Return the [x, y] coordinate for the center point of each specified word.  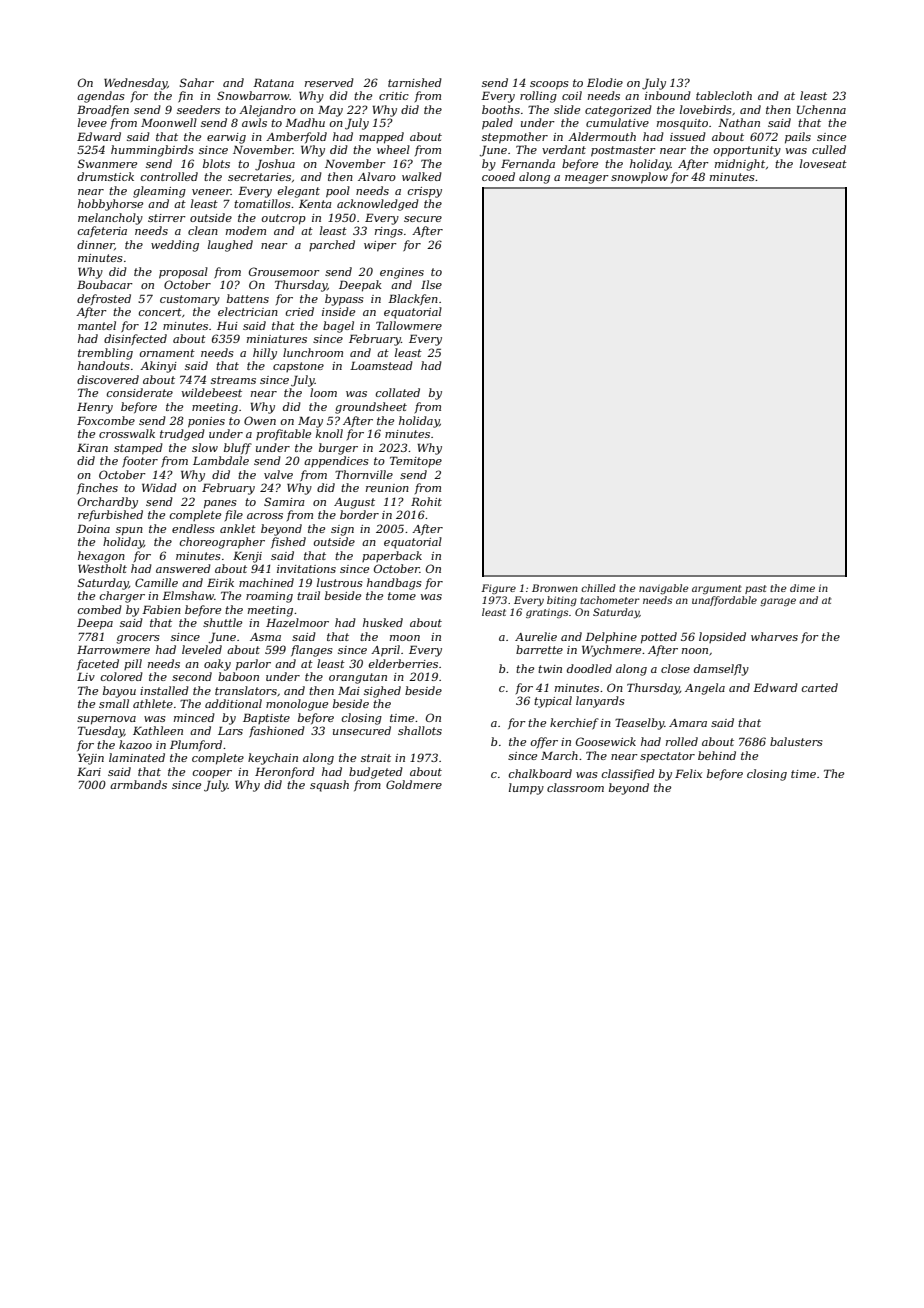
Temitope [416, 461]
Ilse [431, 284]
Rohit [426, 501]
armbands [138, 784]
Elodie [605, 82]
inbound [668, 95]
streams [233, 380]
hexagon [101, 557]
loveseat [823, 163]
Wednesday [135, 84]
